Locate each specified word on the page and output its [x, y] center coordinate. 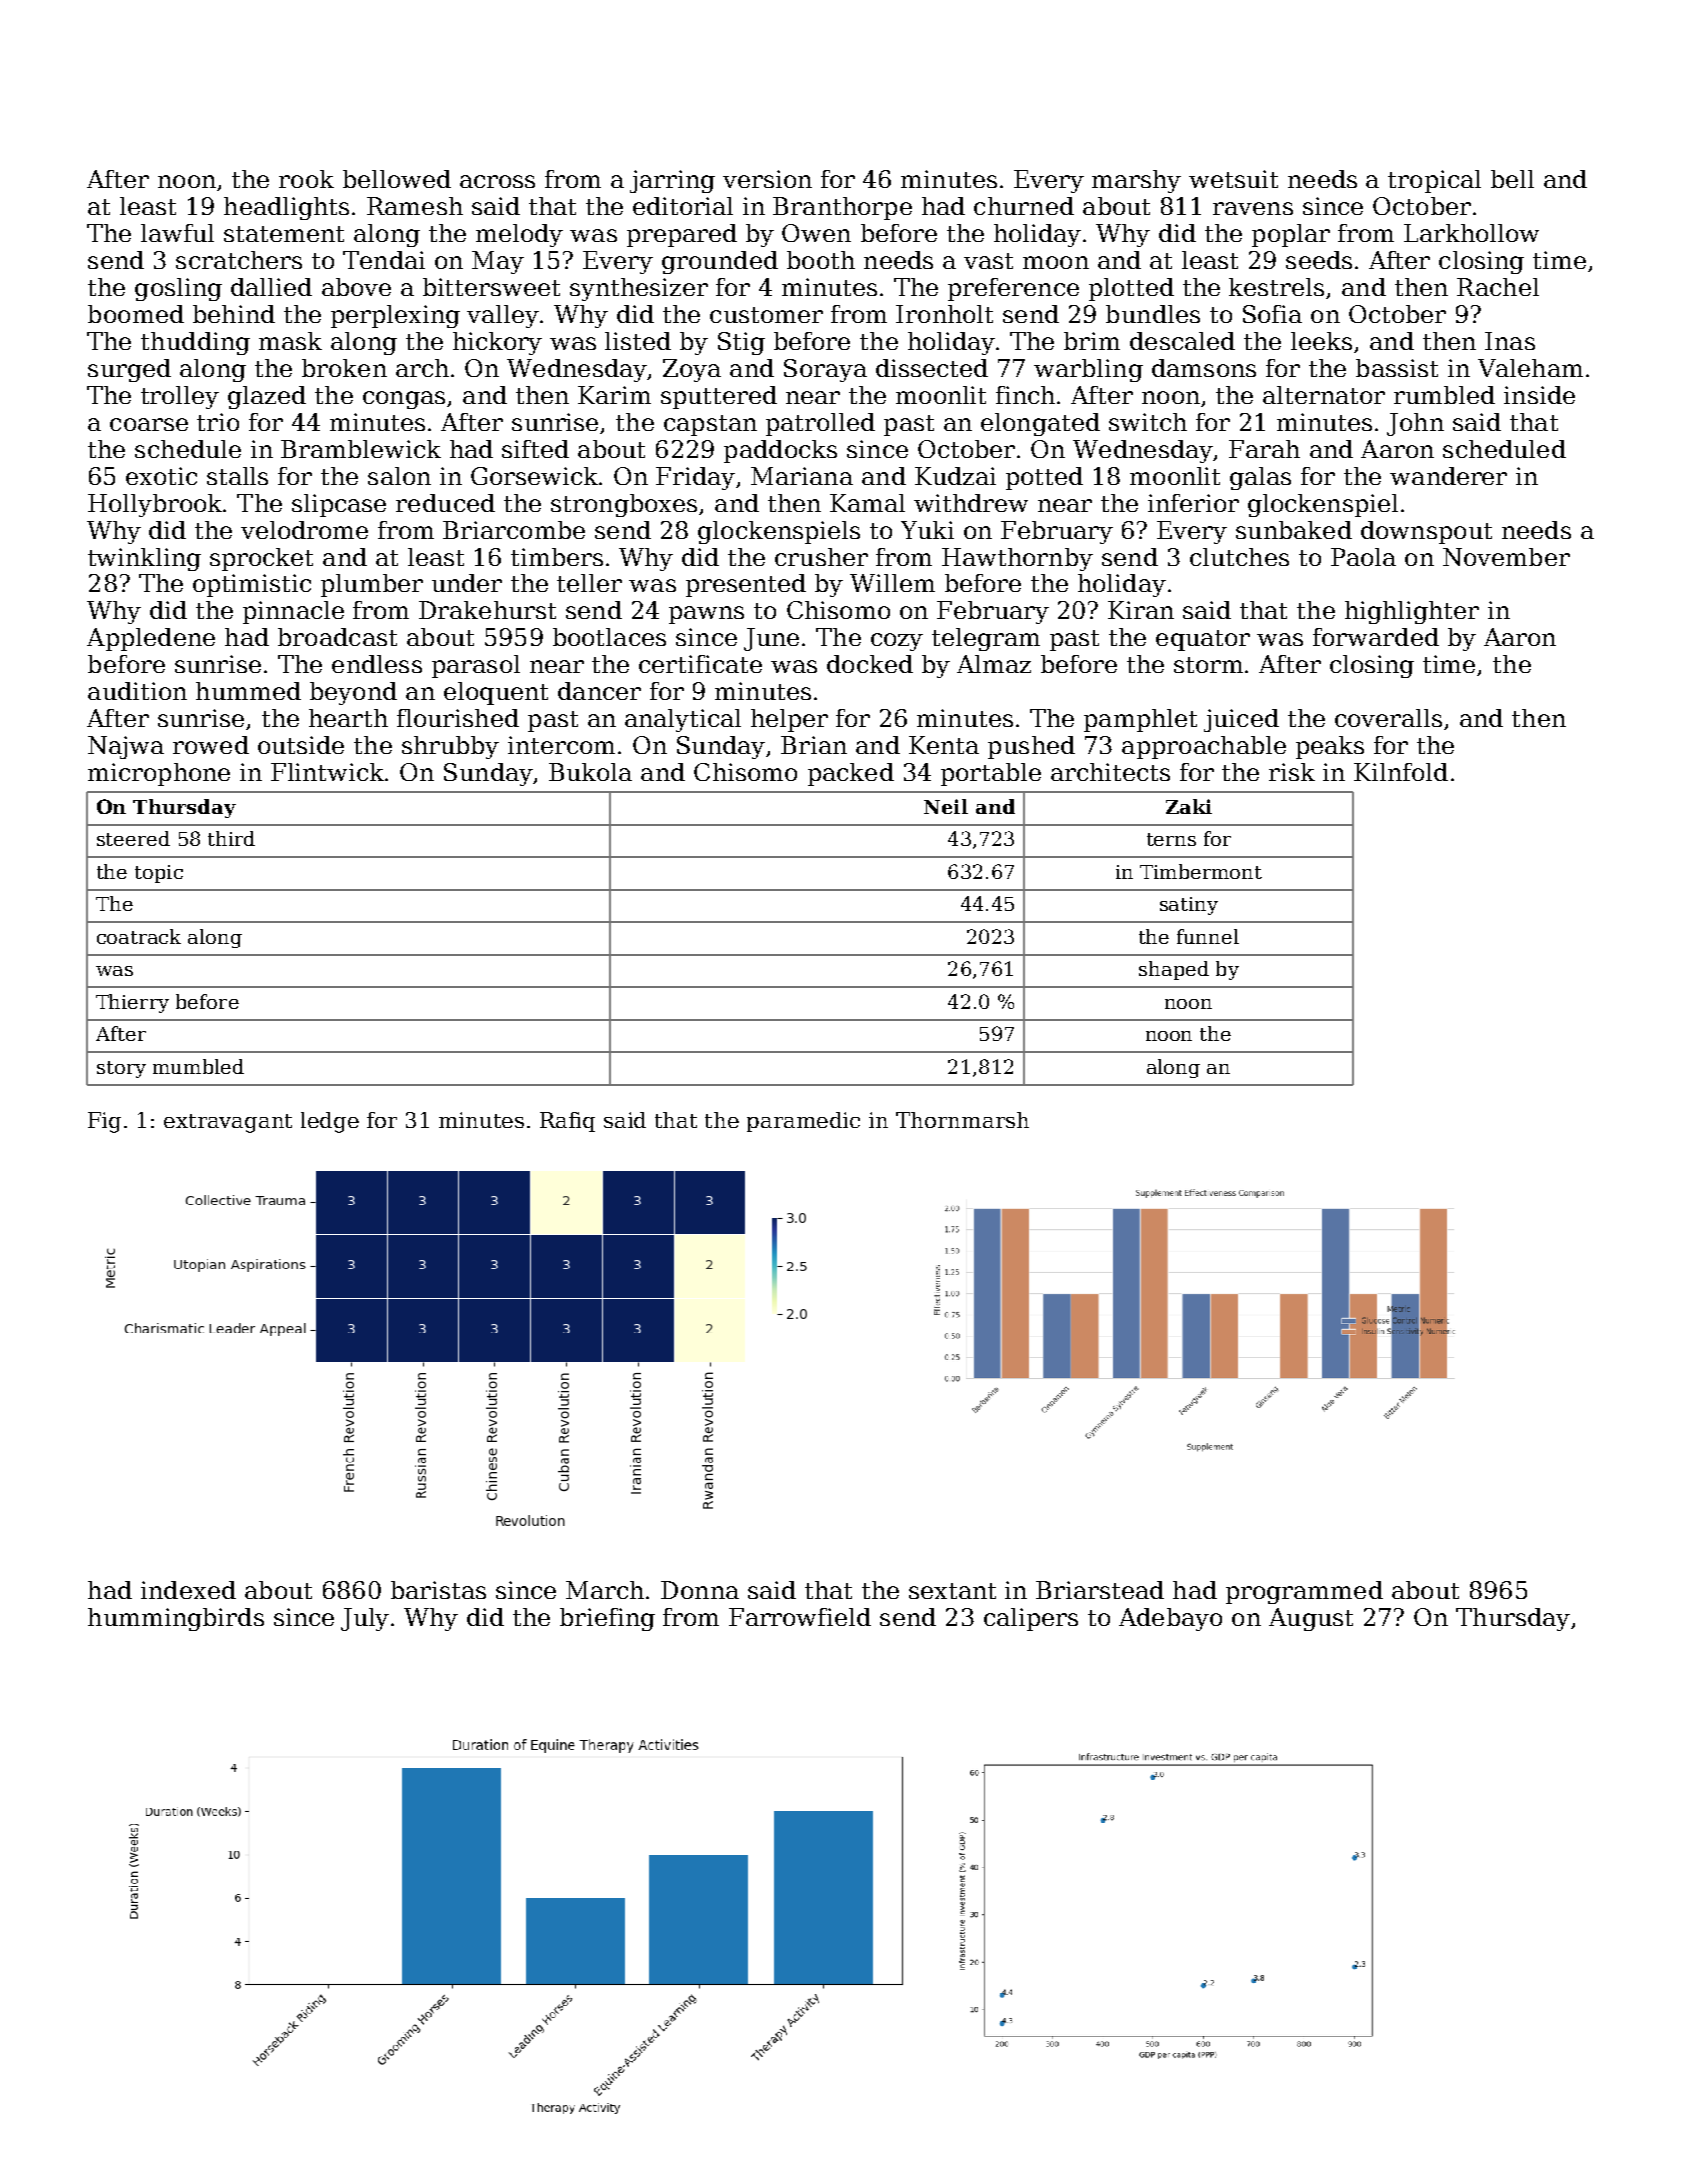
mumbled [198, 1066]
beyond [353, 693]
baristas [438, 1590]
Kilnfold [1401, 772]
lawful [177, 233]
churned [1024, 206]
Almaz [994, 664]
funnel [1208, 936]
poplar [1291, 235]
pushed [1031, 747]
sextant [952, 1591]
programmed [1304, 1592]
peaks [1330, 747]
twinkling [144, 559]
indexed [188, 1590]
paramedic [803, 1122]
